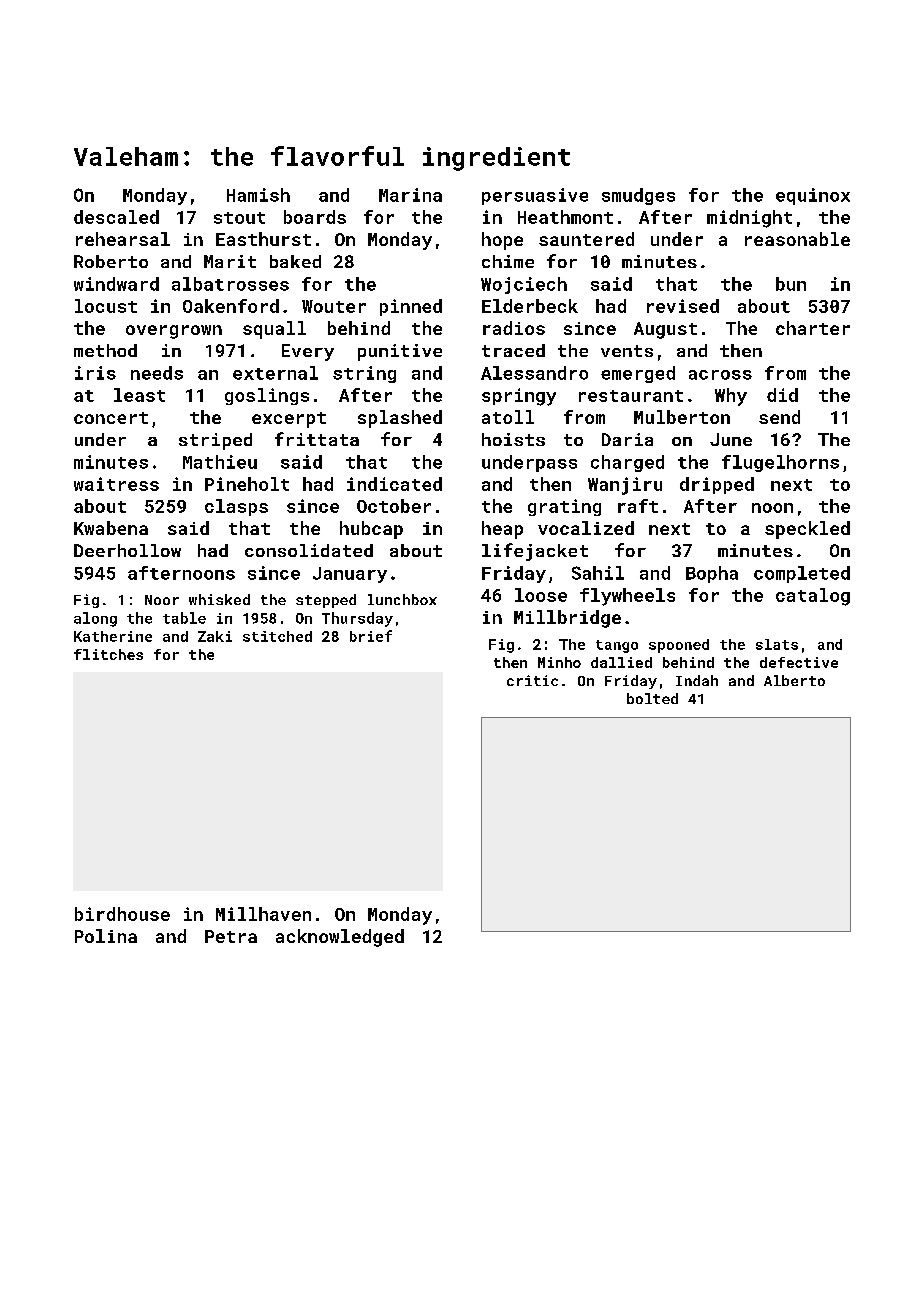 This screenshot has height=1314, width=924. What do you see at coordinates (106, 936) in the screenshot?
I see `Polina` at bounding box center [106, 936].
